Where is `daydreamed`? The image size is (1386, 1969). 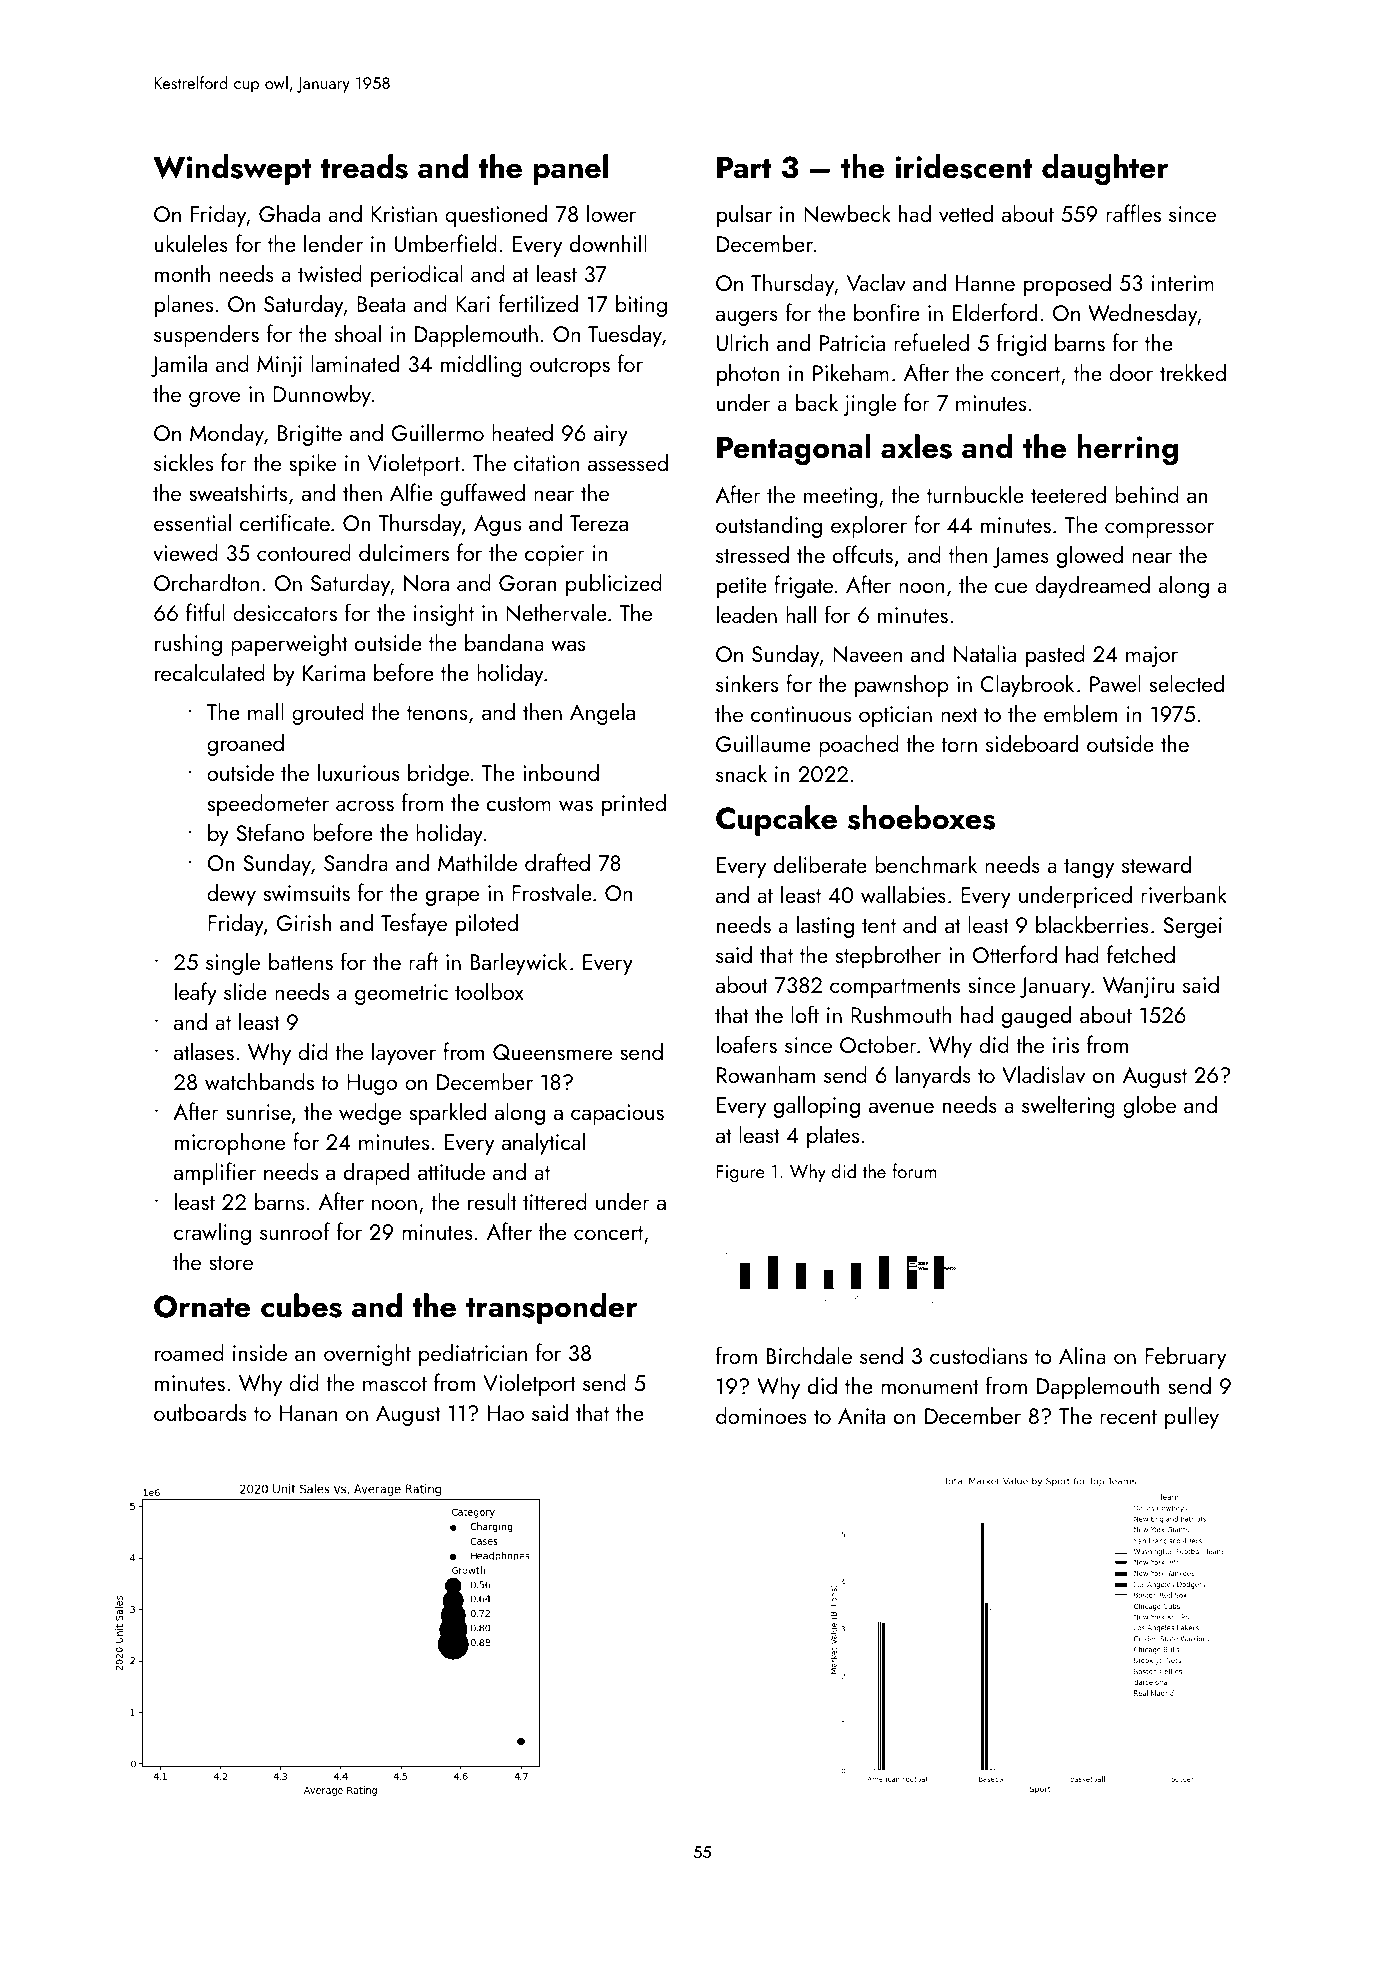 daydreamed is located at coordinates (1092, 586).
